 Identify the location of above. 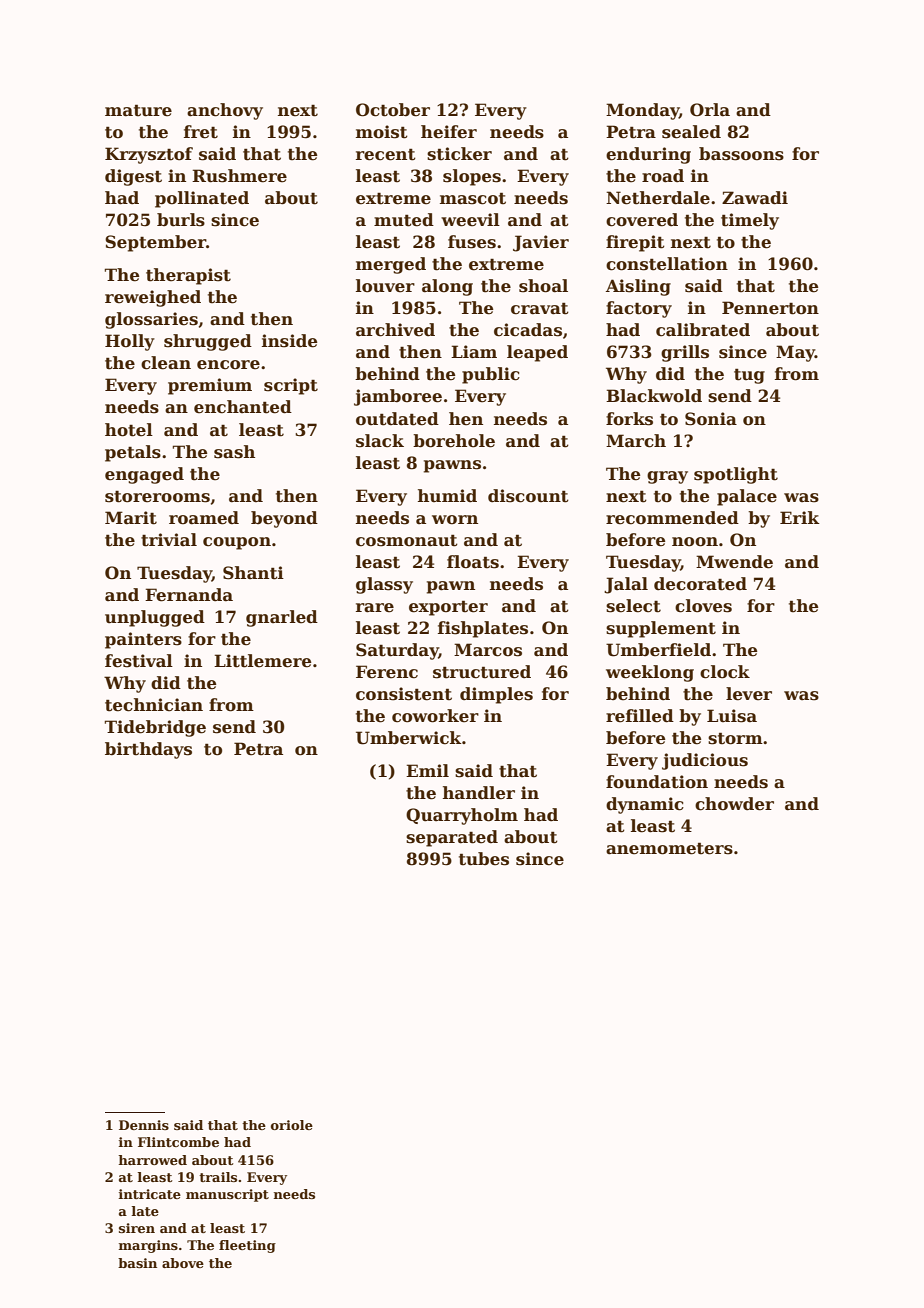
(183, 1263).
